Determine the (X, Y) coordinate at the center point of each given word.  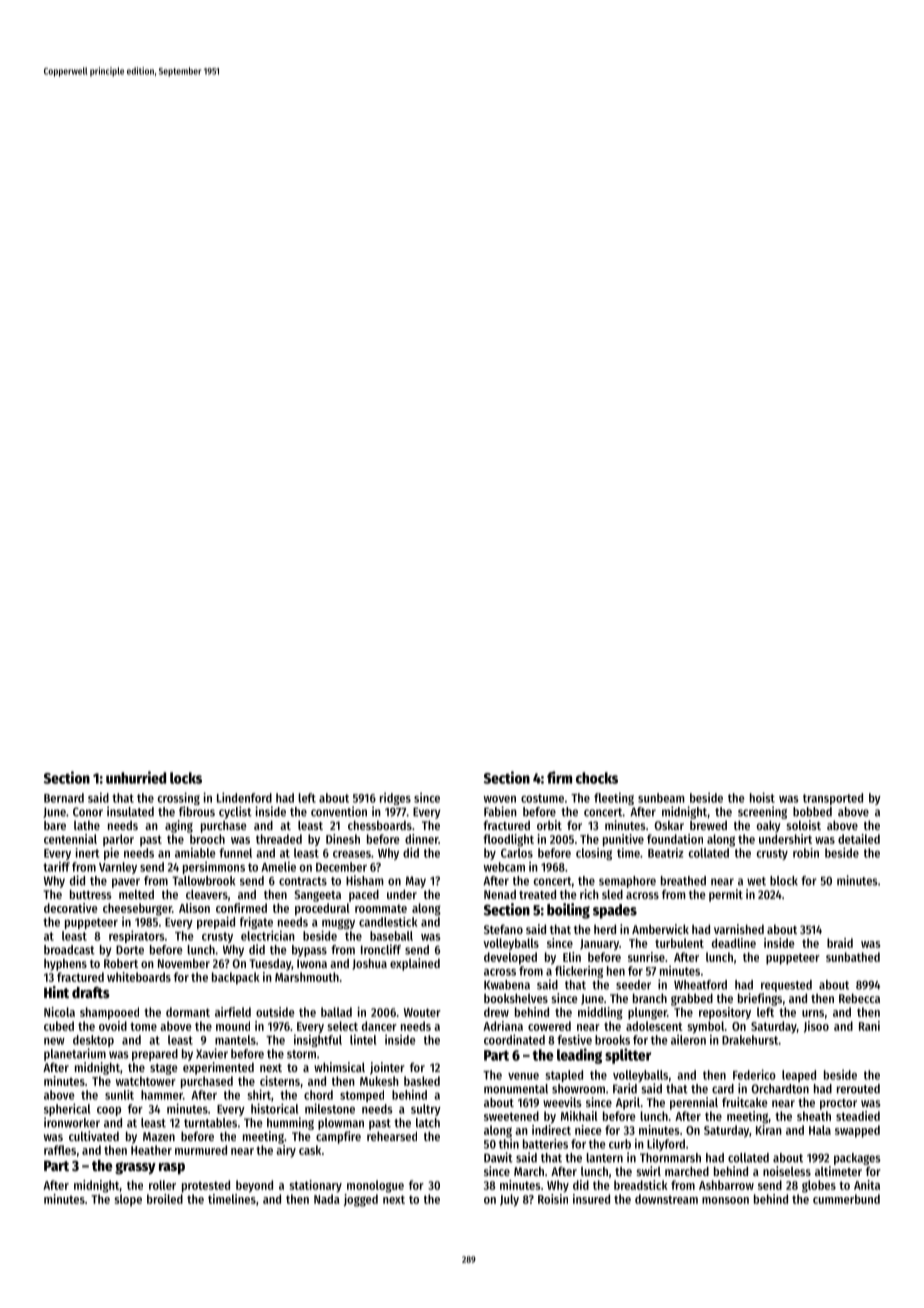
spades (615, 911)
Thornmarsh (670, 1158)
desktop (93, 1041)
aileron (688, 1040)
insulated (130, 811)
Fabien (500, 811)
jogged (361, 1200)
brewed (708, 825)
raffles (60, 1150)
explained (415, 964)
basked (422, 1081)
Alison (194, 908)
